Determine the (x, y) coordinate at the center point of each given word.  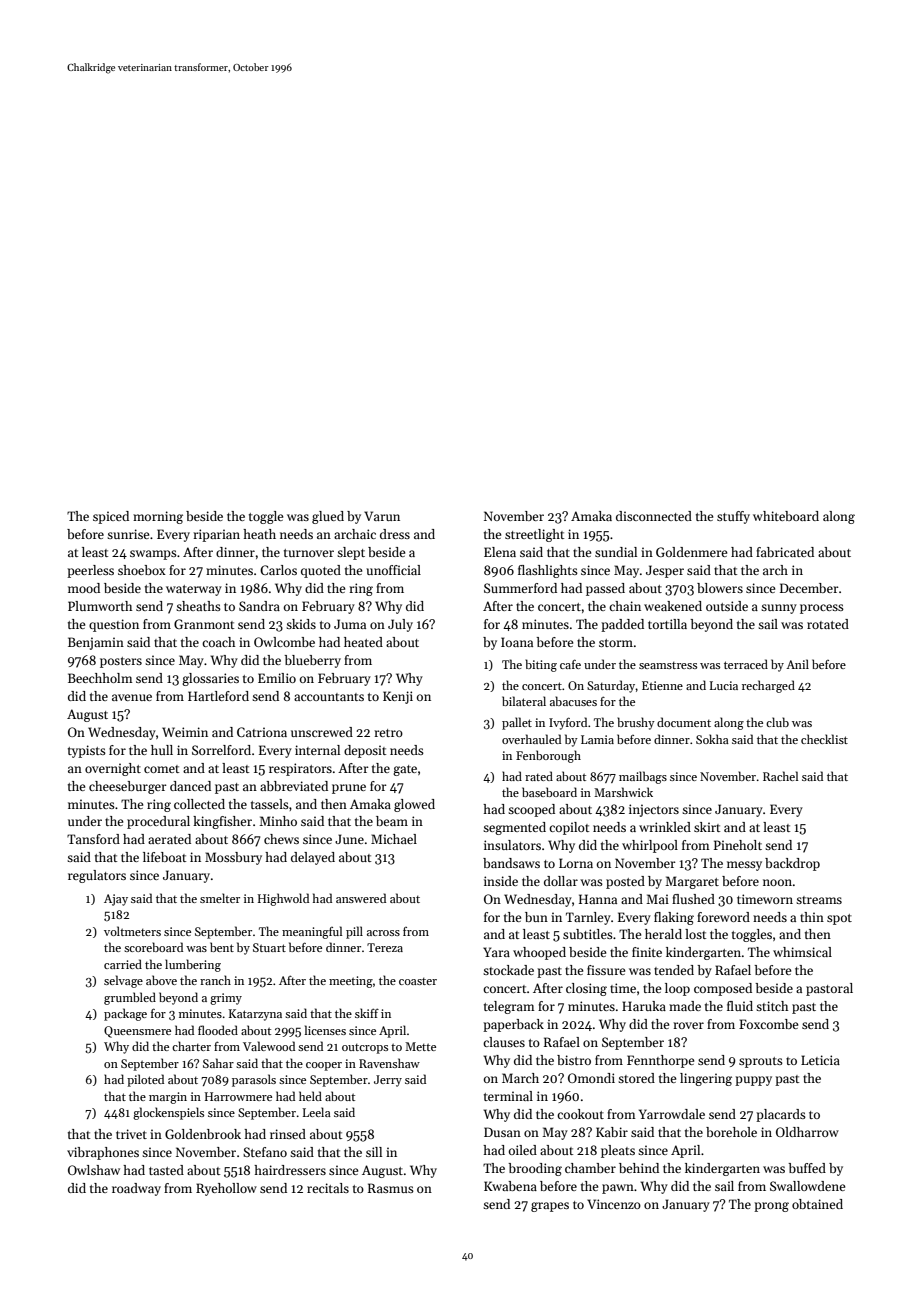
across (383, 933)
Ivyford (568, 723)
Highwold (283, 899)
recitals (328, 1188)
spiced (111, 517)
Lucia (724, 685)
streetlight (534, 535)
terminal (508, 1096)
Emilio (277, 678)
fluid (740, 1006)
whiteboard (786, 516)
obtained (817, 1204)
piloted (145, 1080)
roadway (136, 1189)
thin (812, 917)
